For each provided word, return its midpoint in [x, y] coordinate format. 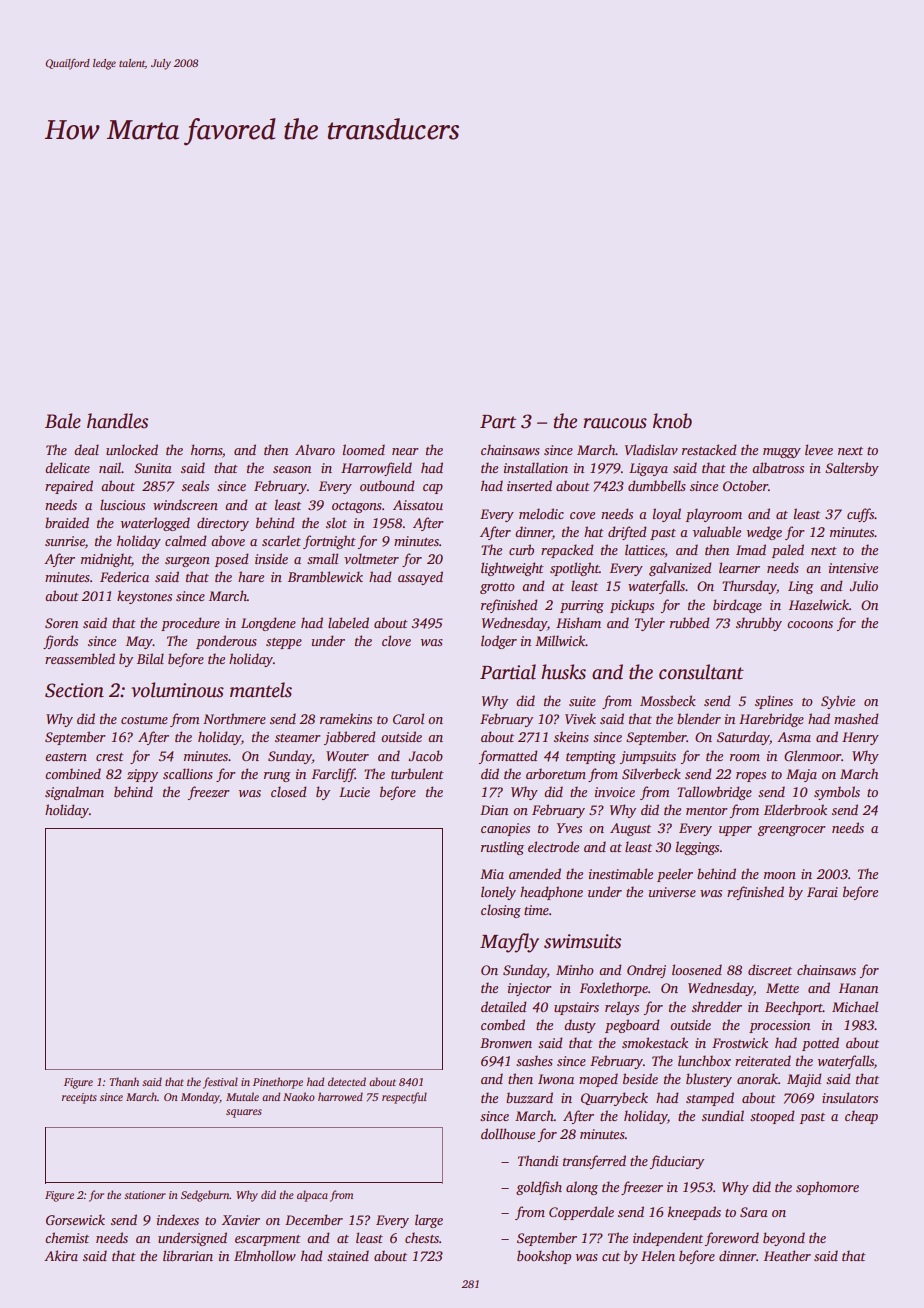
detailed [504, 1006]
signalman [74, 793]
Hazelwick [819, 604]
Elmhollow [265, 1255]
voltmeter [371, 558]
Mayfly [509, 943]
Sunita [153, 468]
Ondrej [646, 971]
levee [819, 449]
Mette [782, 988]
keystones [144, 597]
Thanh [124, 1081]
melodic [541, 513]
